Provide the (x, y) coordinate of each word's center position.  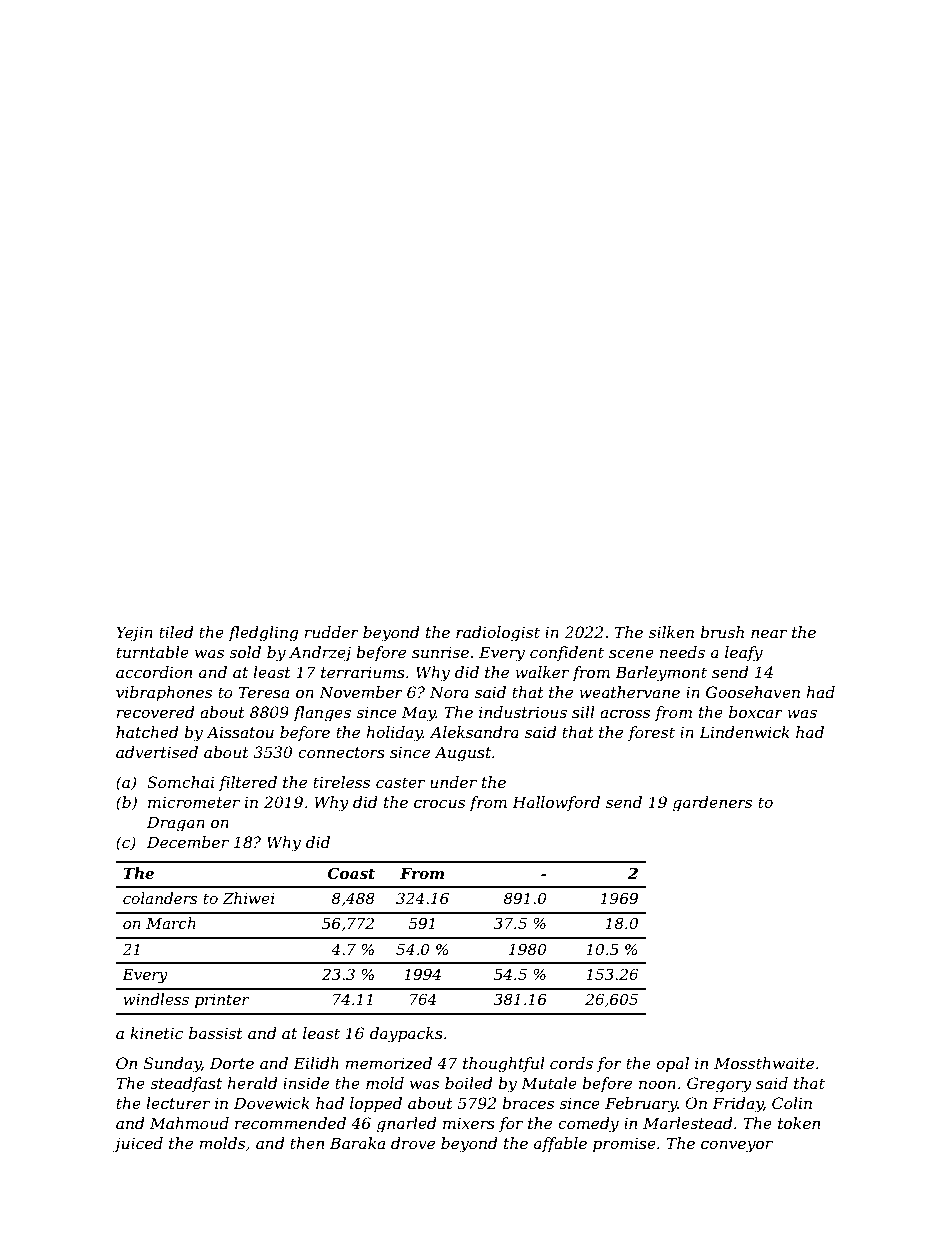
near (769, 633)
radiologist (498, 634)
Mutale (549, 1083)
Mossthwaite (764, 1063)
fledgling (263, 634)
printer (222, 1001)
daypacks (406, 1035)
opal (672, 1064)
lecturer (178, 1103)
